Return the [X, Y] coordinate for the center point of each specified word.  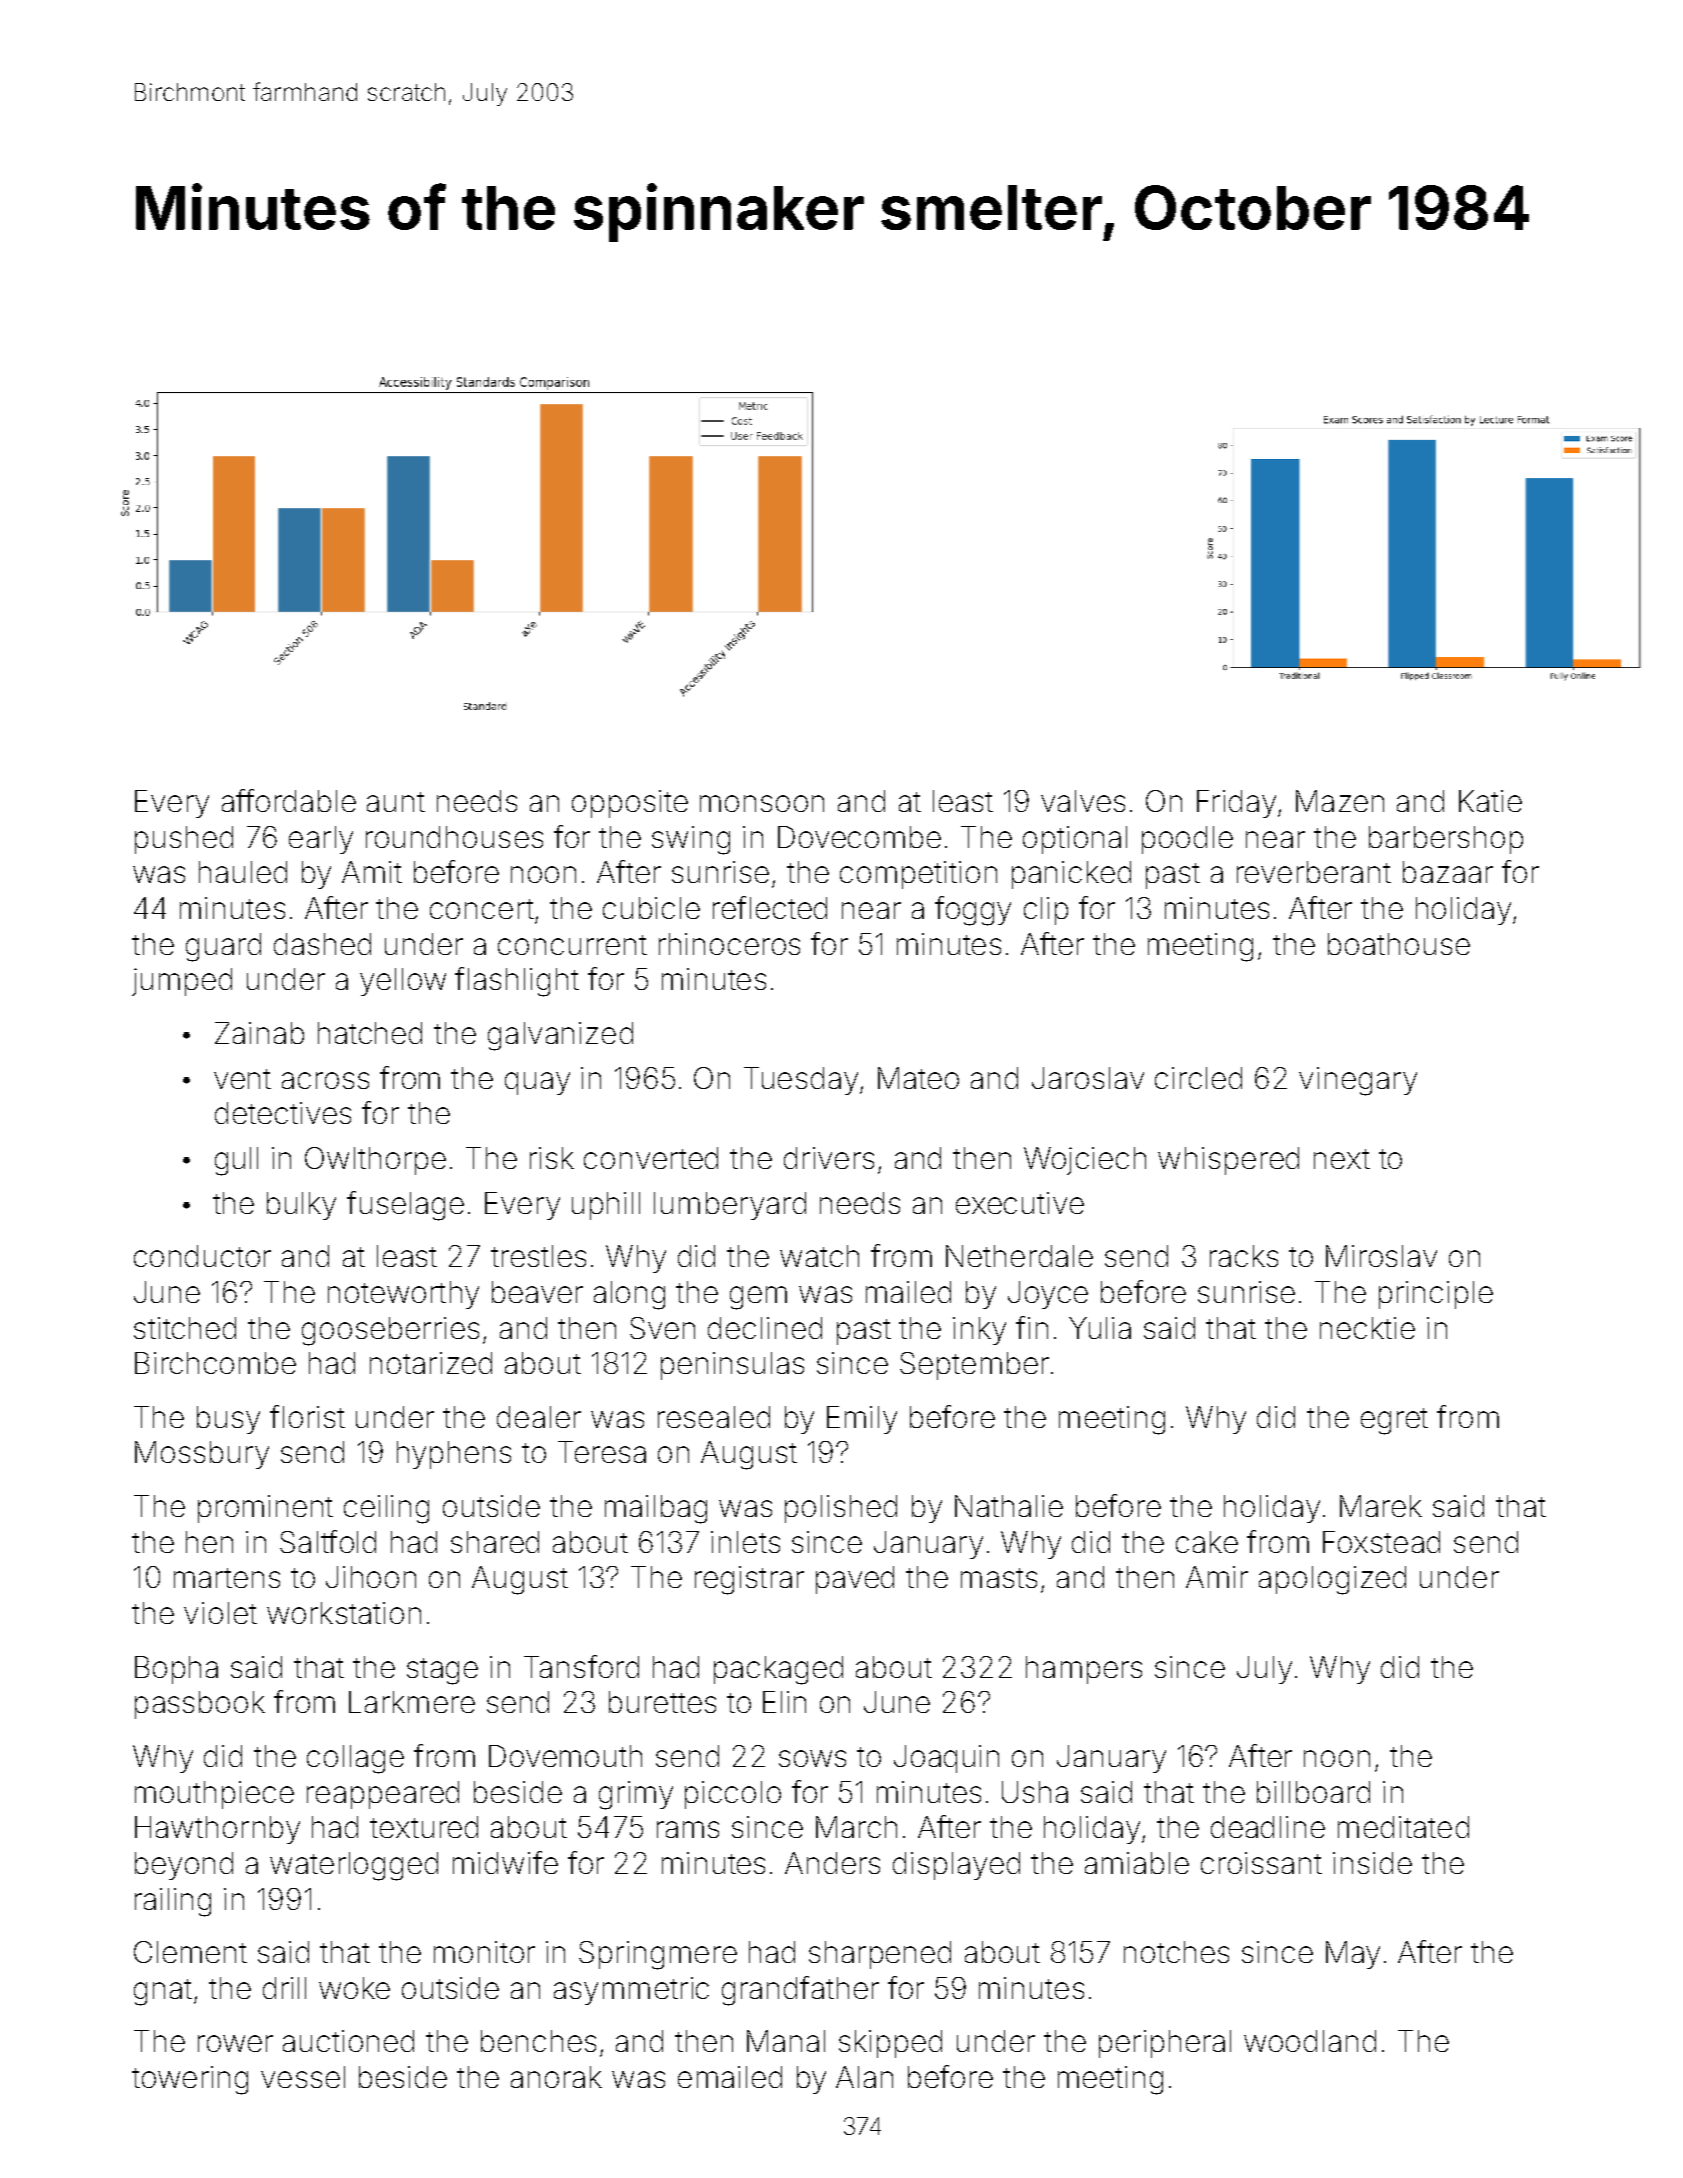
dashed [322, 944]
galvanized [560, 1036]
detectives [283, 1113]
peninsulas [732, 1366]
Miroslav [1381, 1256]
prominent [265, 1509]
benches [538, 2041]
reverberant [1314, 872]
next [1342, 1159]
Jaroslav [1088, 1078]
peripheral [1165, 2044]
